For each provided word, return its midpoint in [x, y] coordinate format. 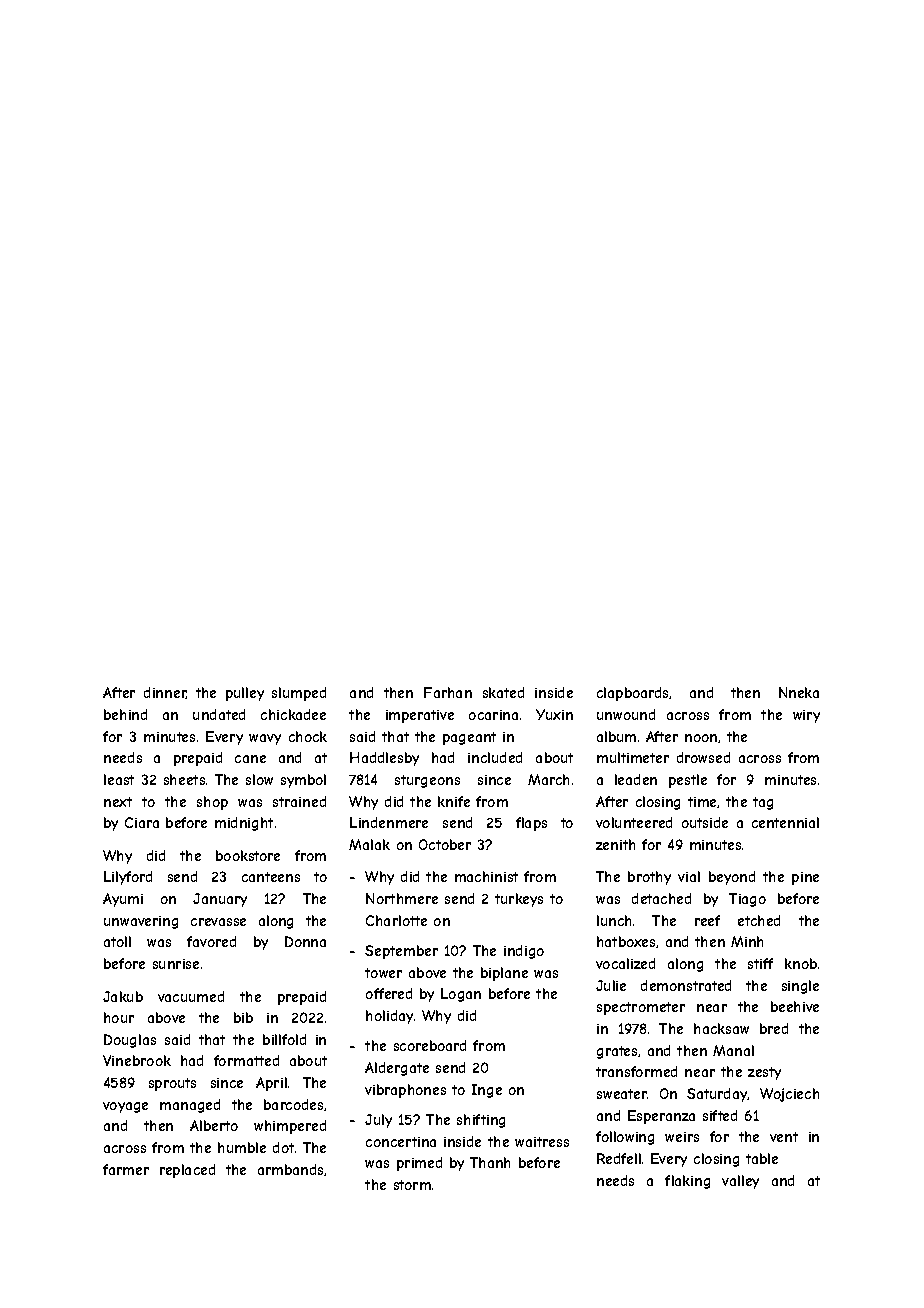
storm [412, 1185]
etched [759, 920]
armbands [291, 1170]
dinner [165, 693]
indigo [524, 952]
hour [119, 1017]
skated [503, 692]
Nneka [799, 692]
